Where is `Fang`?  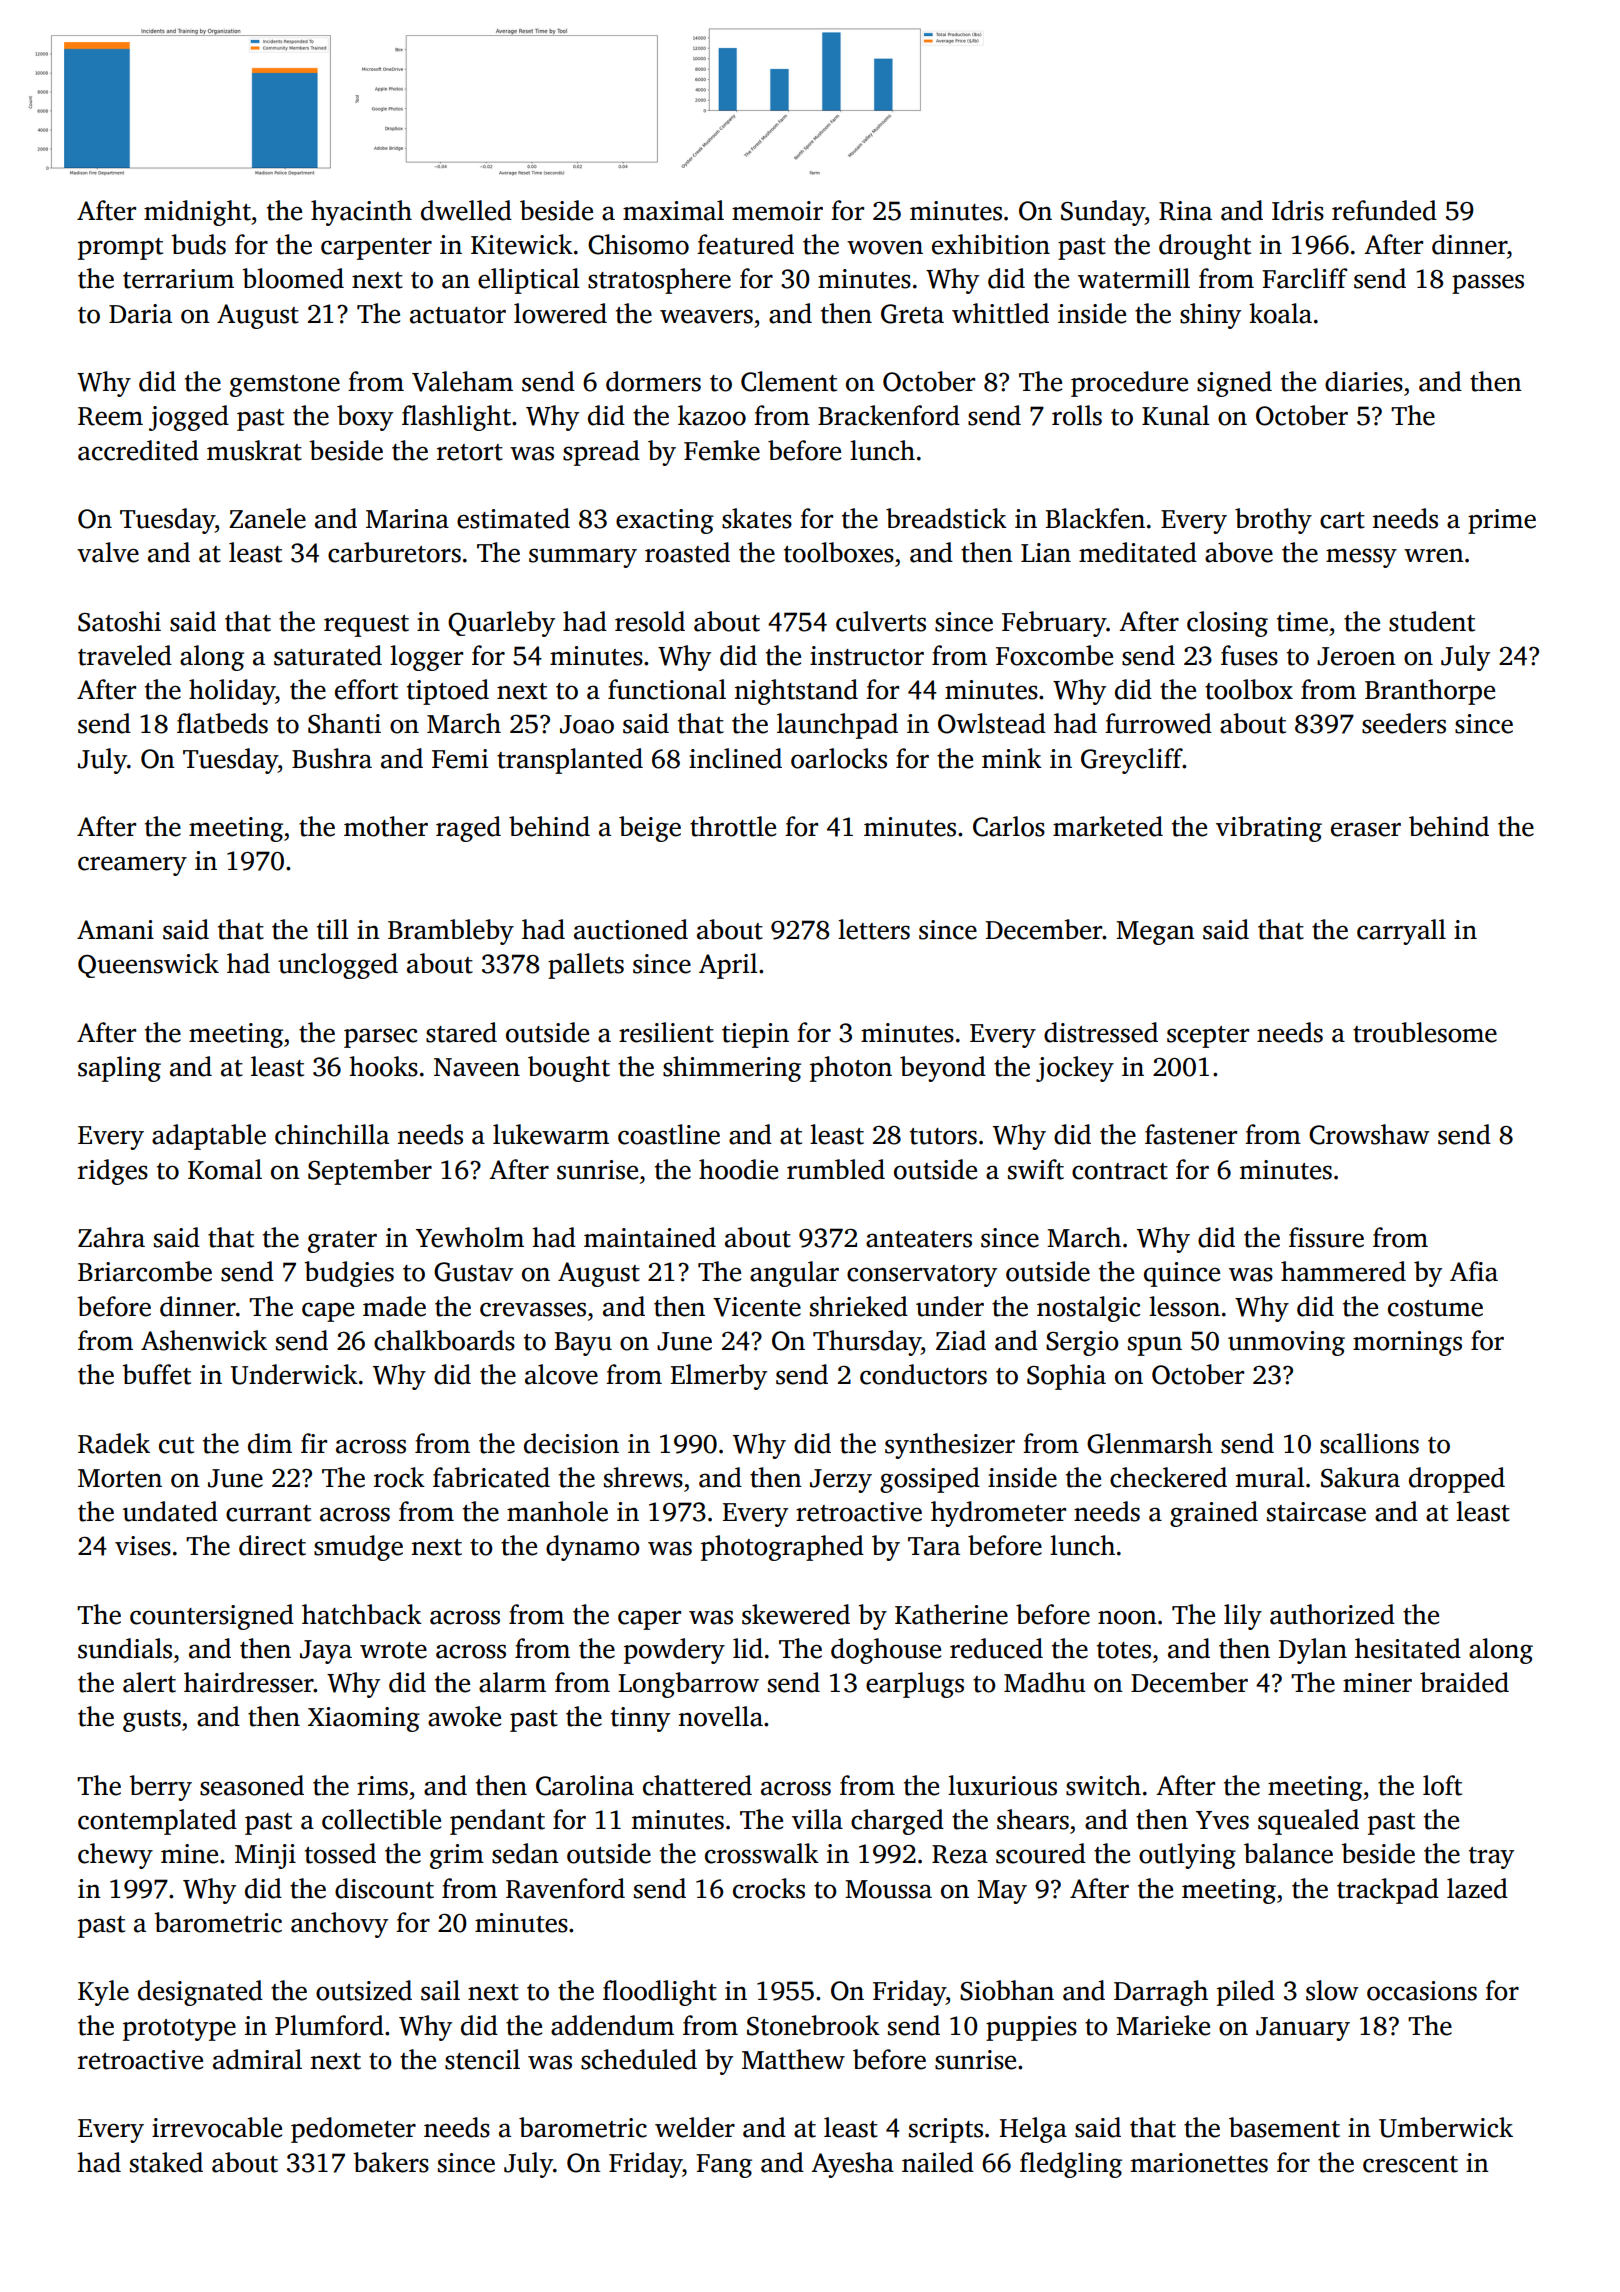 Fang is located at coordinates (724, 2166).
